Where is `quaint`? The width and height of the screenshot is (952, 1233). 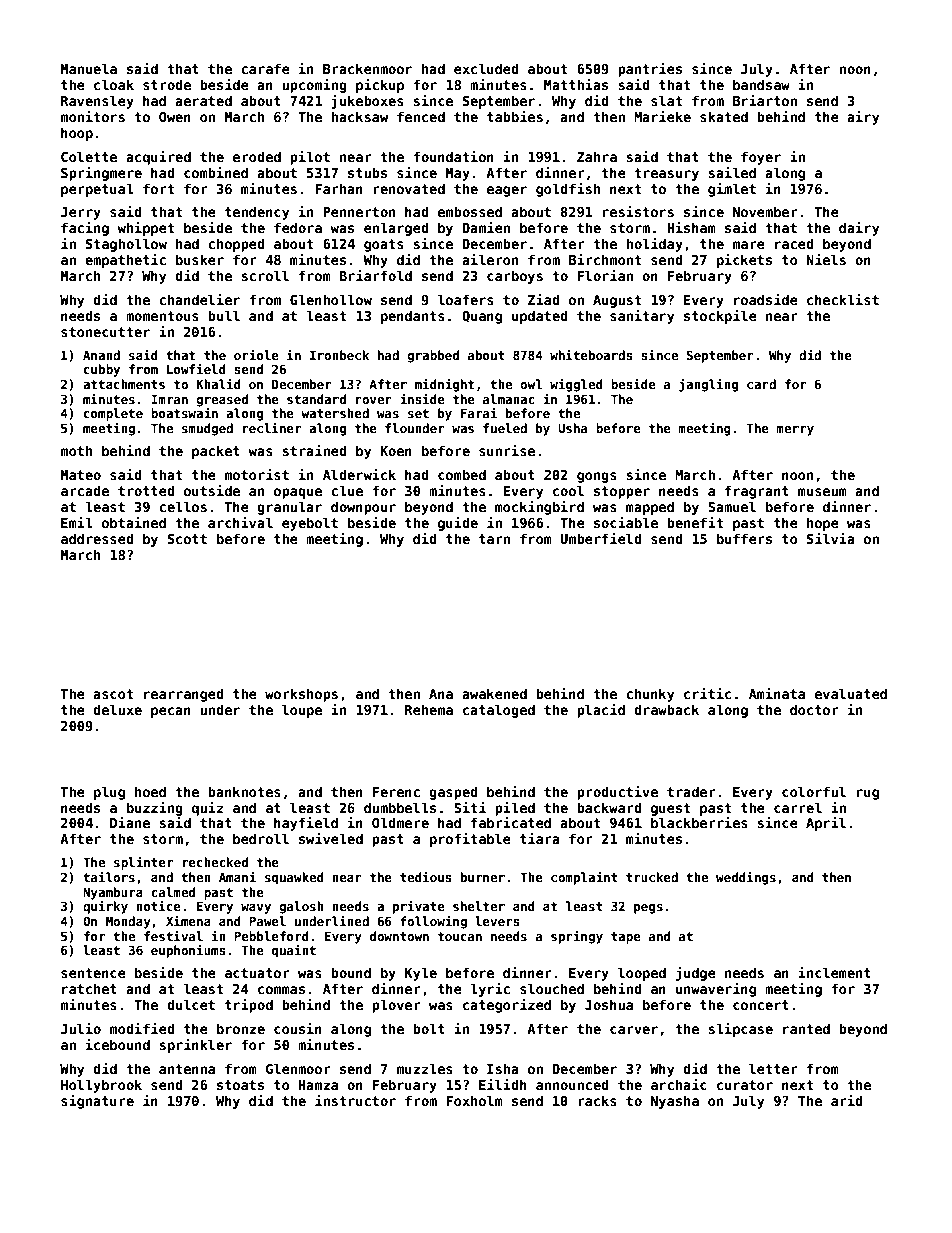 quaint is located at coordinates (294, 951).
